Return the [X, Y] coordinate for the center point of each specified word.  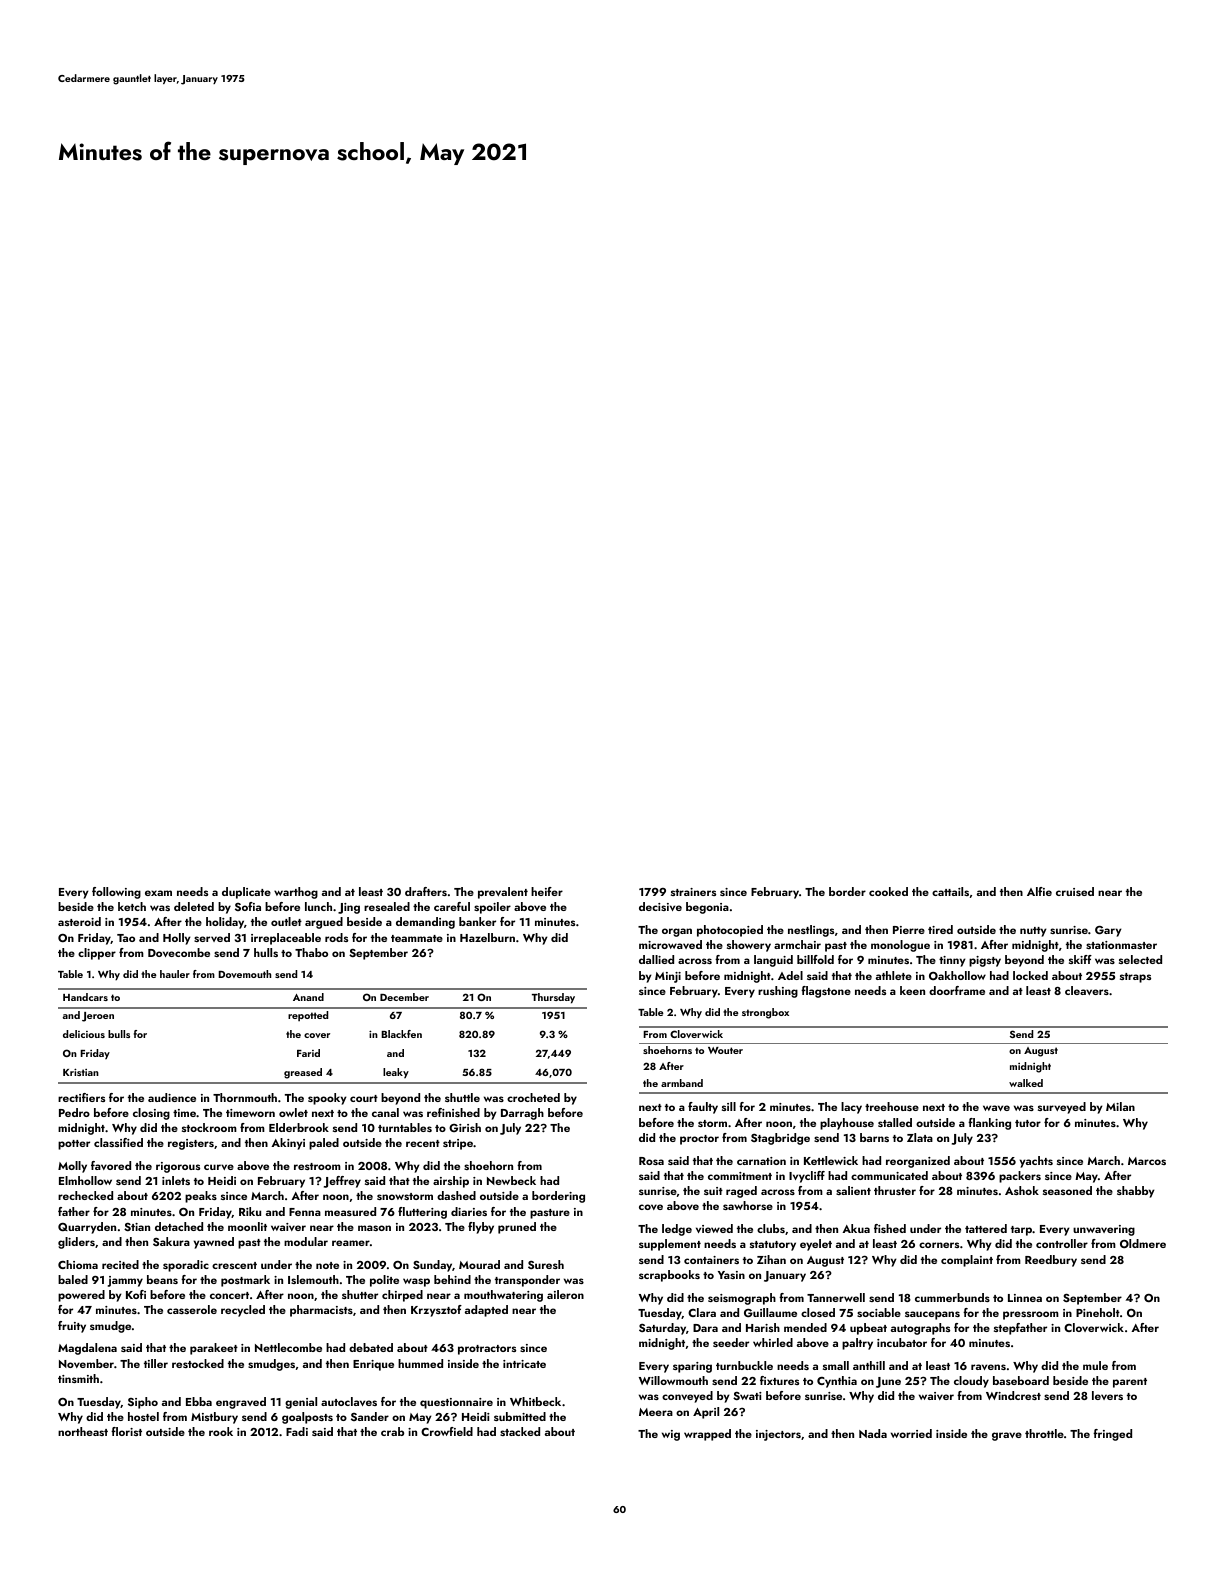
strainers [693, 892]
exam [158, 893]
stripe [458, 1144]
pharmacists [321, 1311]
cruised [1075, 891]
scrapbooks [669, 1276]
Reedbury [1051, 1261]
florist [126, 1431]
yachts [1036, 1162]
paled [324, 1144]
